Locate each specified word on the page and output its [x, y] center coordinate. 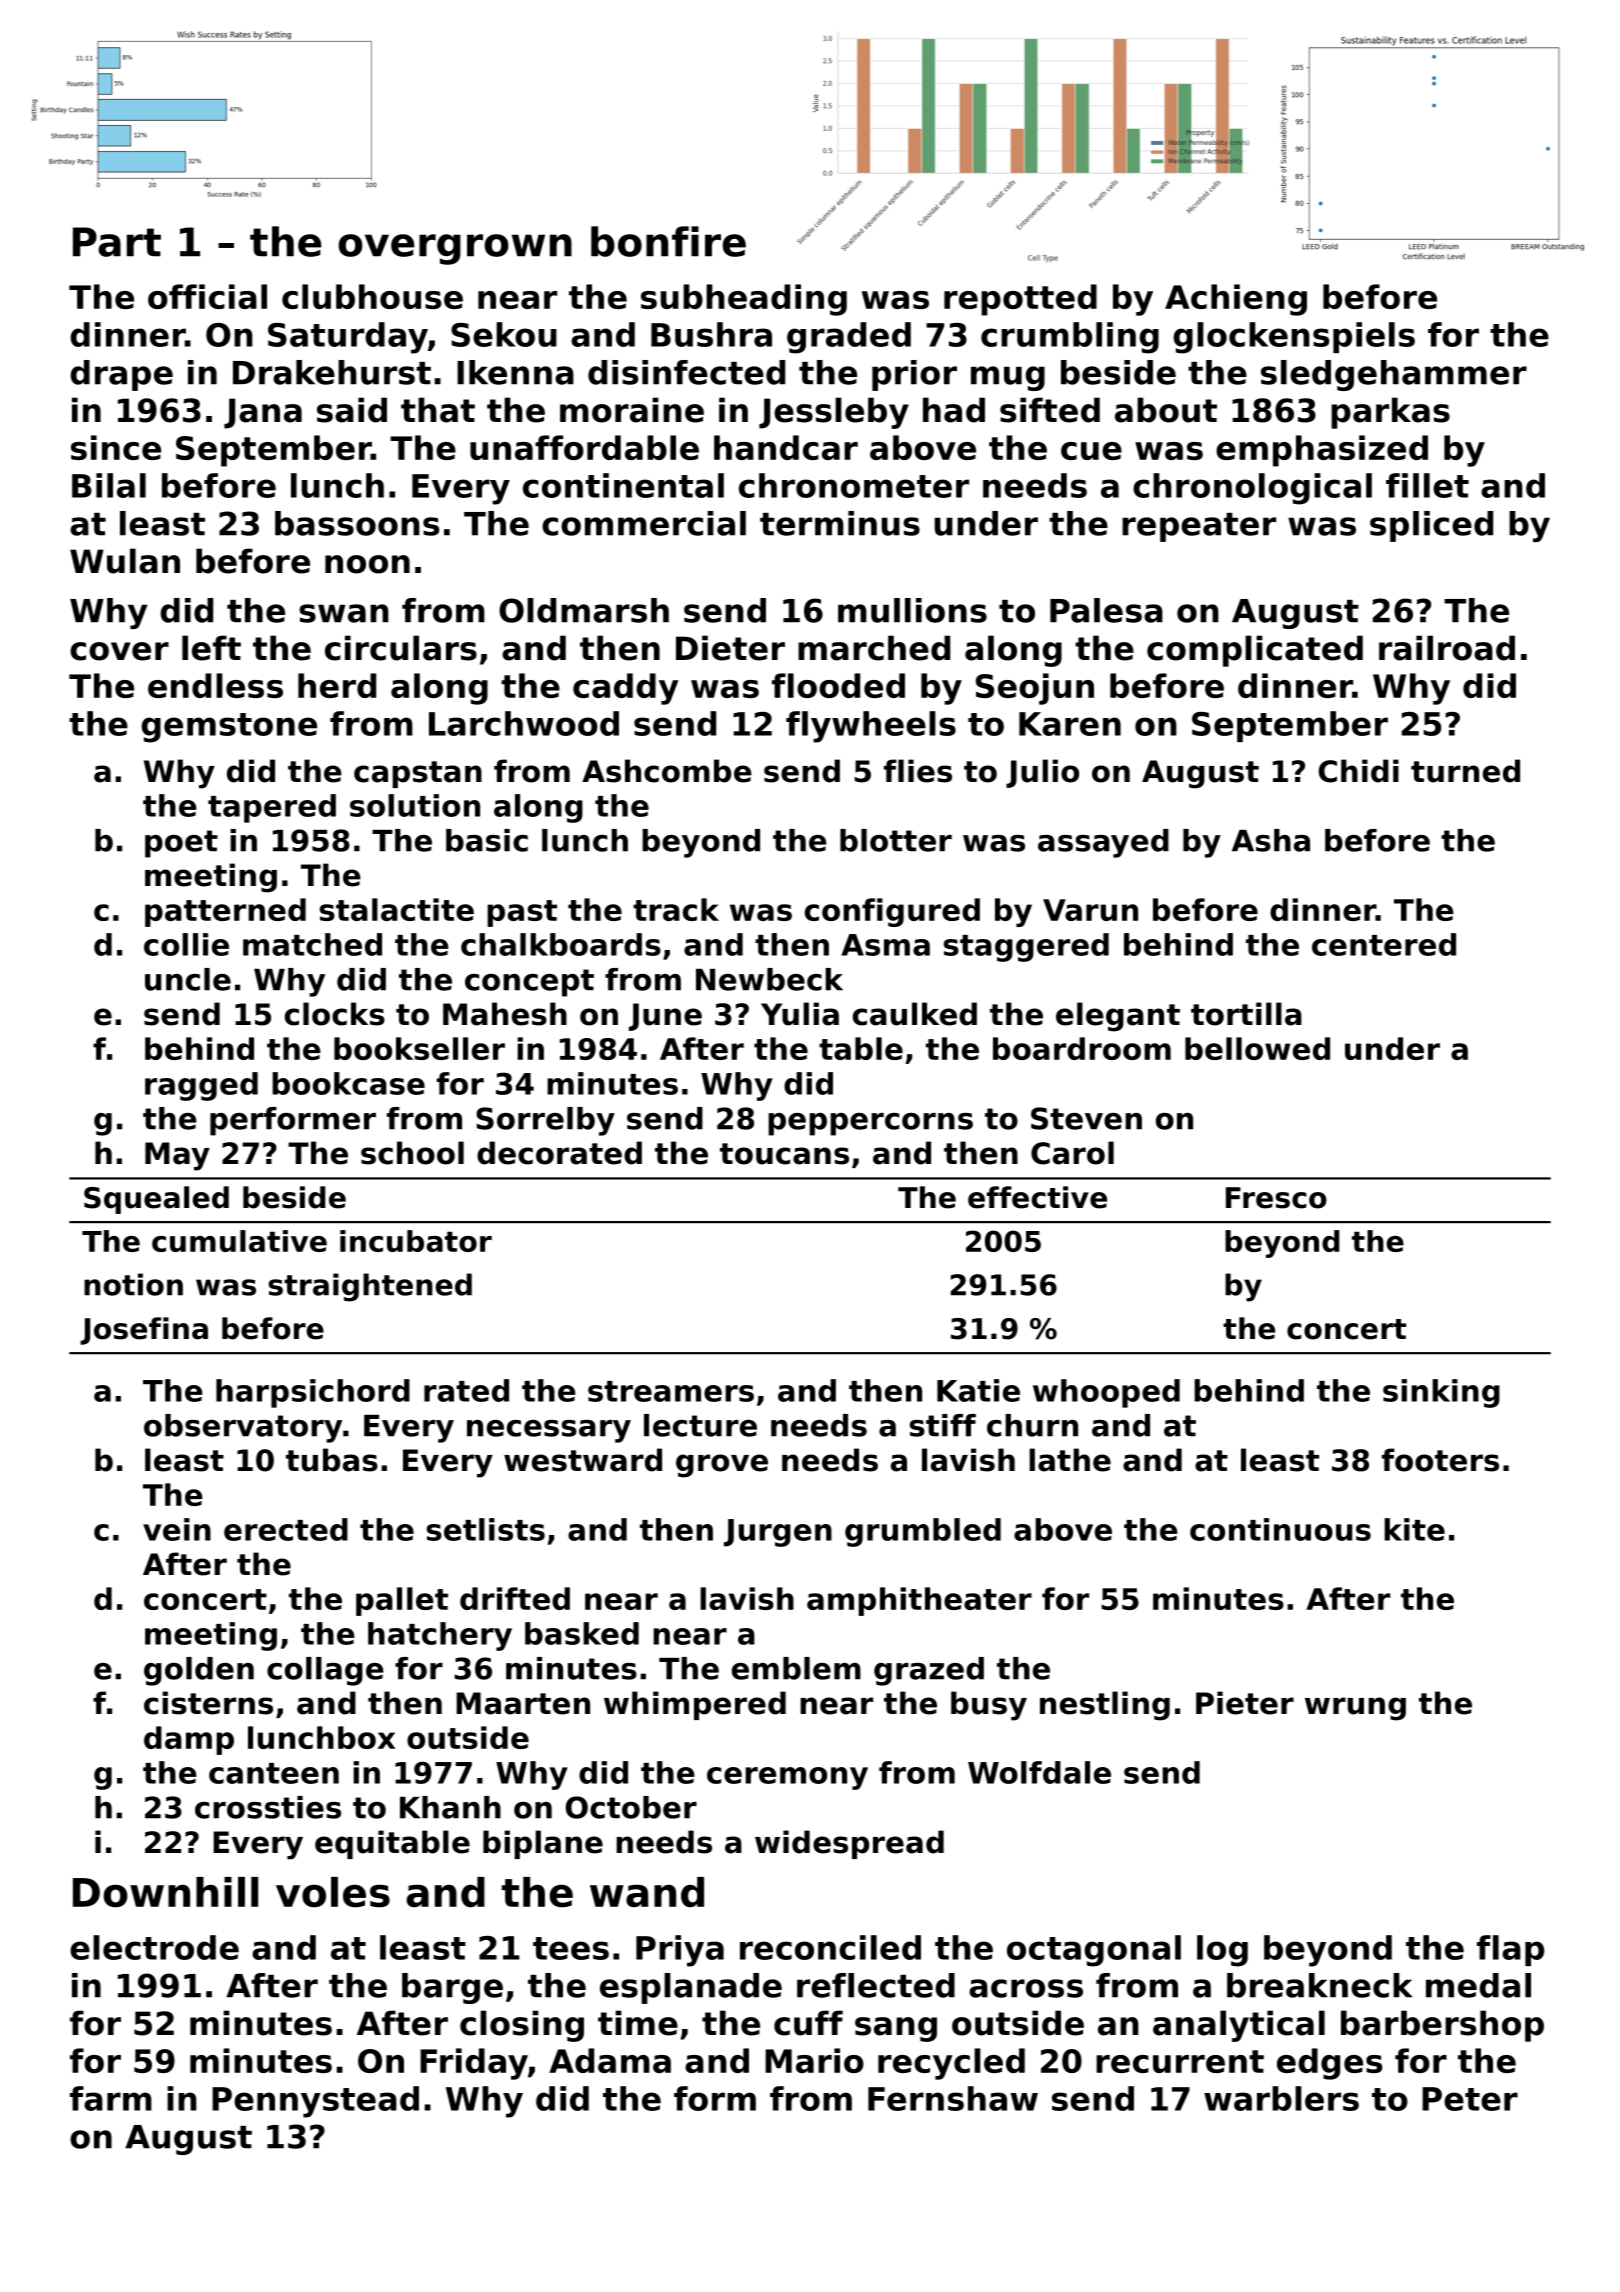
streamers [671, 1391]
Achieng [1236, 300]
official [207, 296]
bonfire [668, 241]
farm [111, 2098]
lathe [1070, 1460]
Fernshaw [953, 2098]
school [412, 1153]
